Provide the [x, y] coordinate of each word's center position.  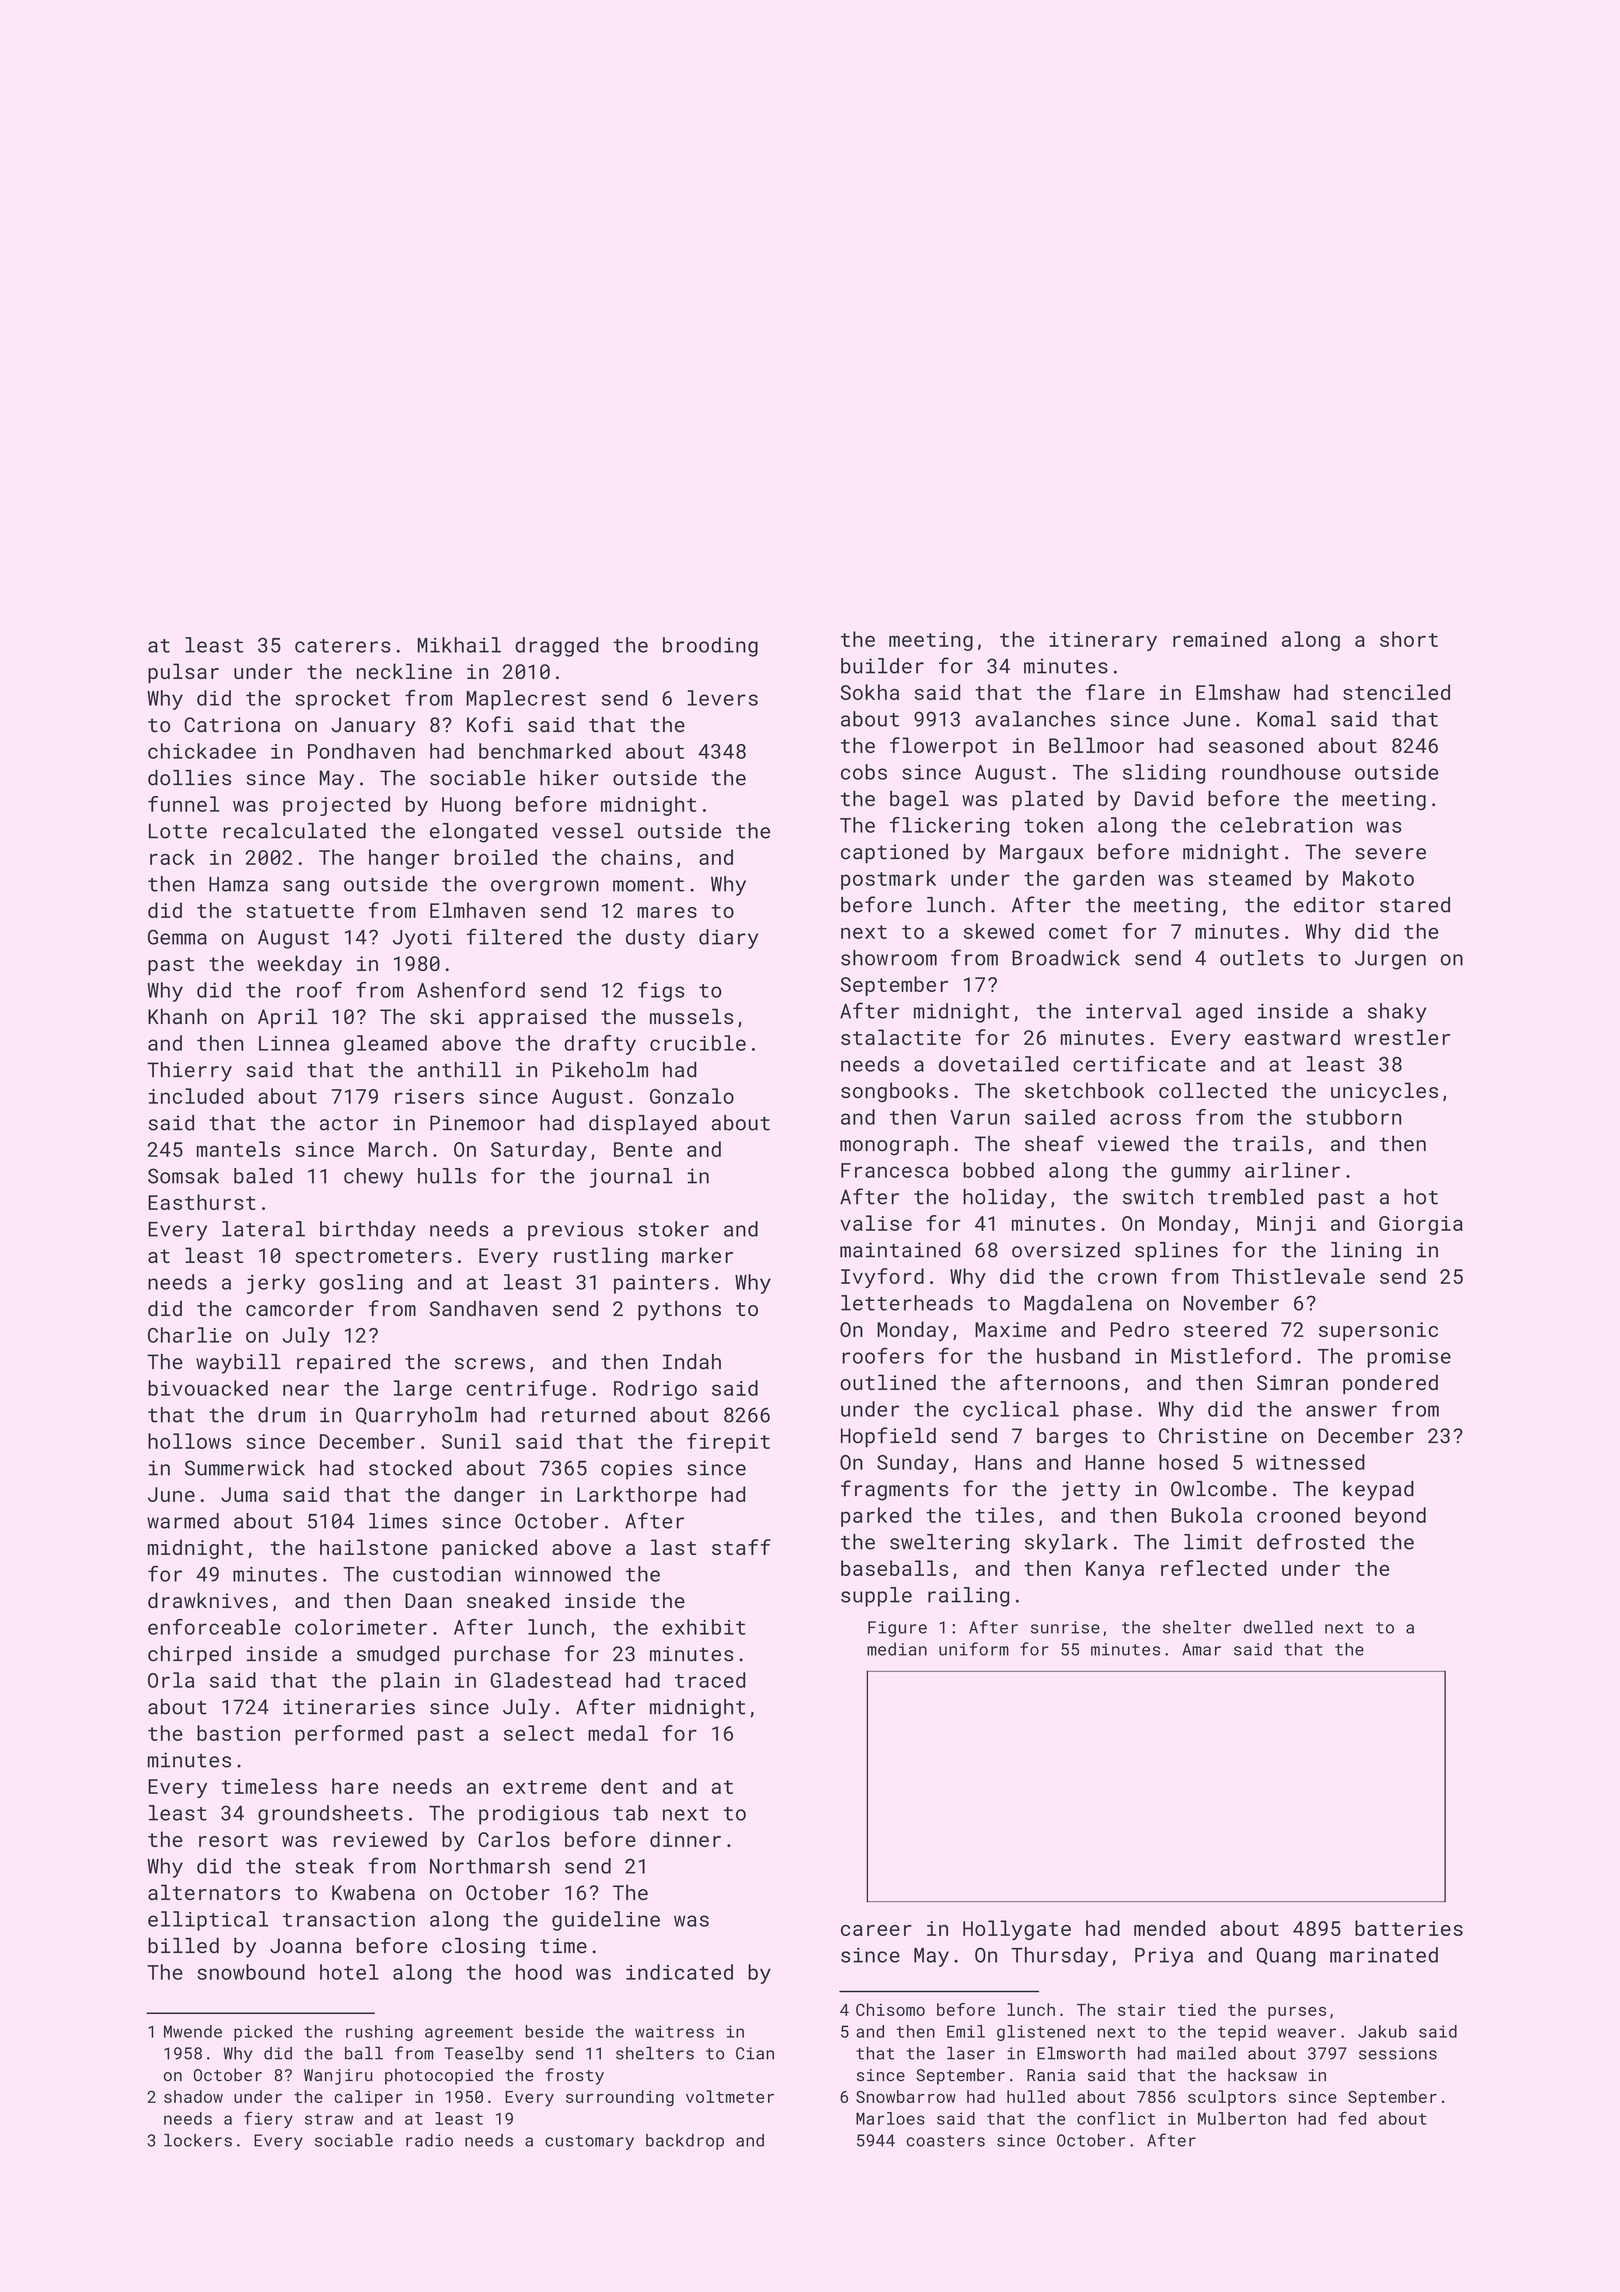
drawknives [208, 1600]
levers [722, 698]
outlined [888, 1382]
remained [1220, 639]
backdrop [685, 2142]
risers [429, 1096]
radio [429, 2140]
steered [1225, 1329]
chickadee [202, 751]
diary [728, 939]
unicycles [1384, 1092]
